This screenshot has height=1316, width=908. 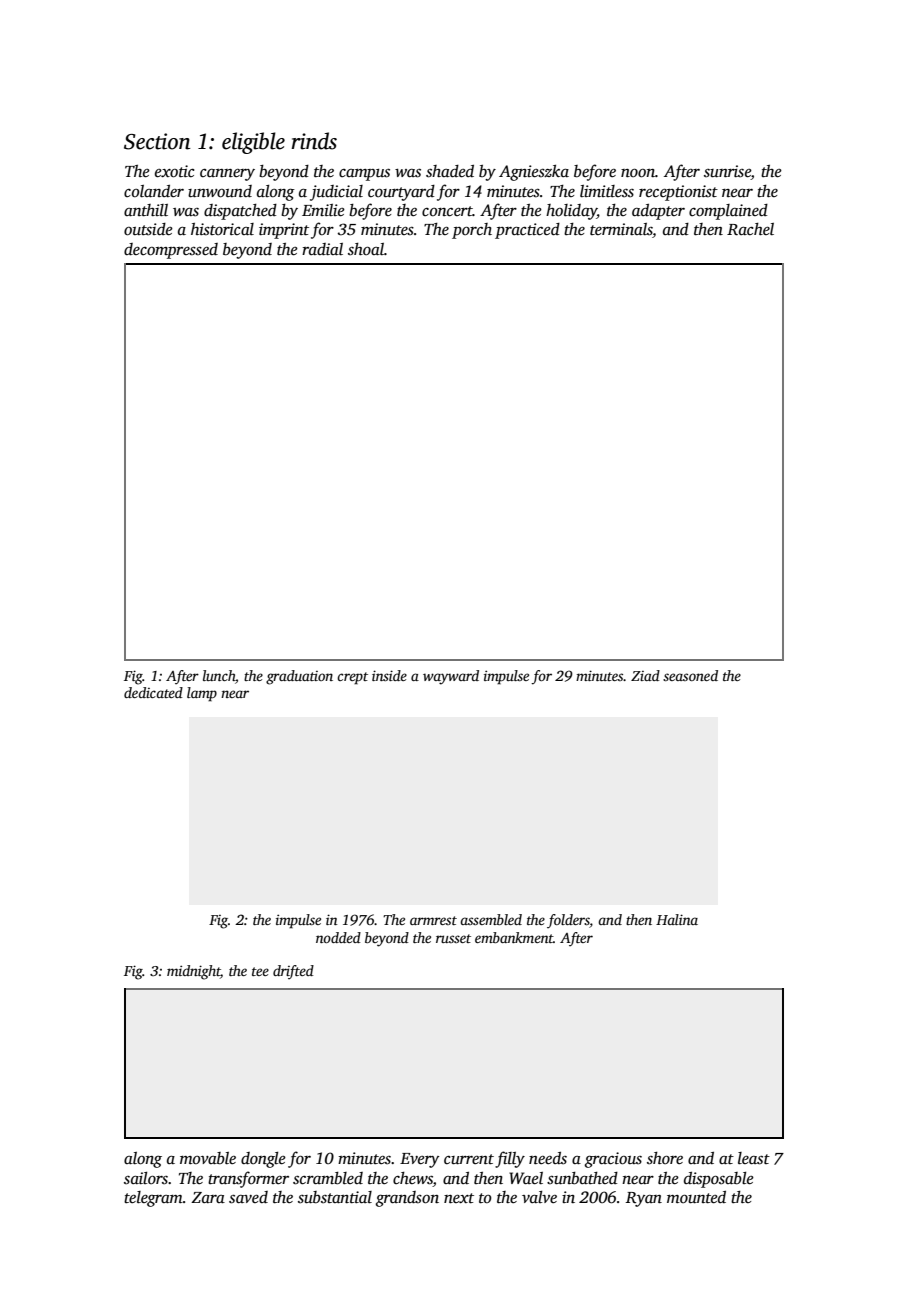 I want to click on inside, so click(x=389, y=675).
